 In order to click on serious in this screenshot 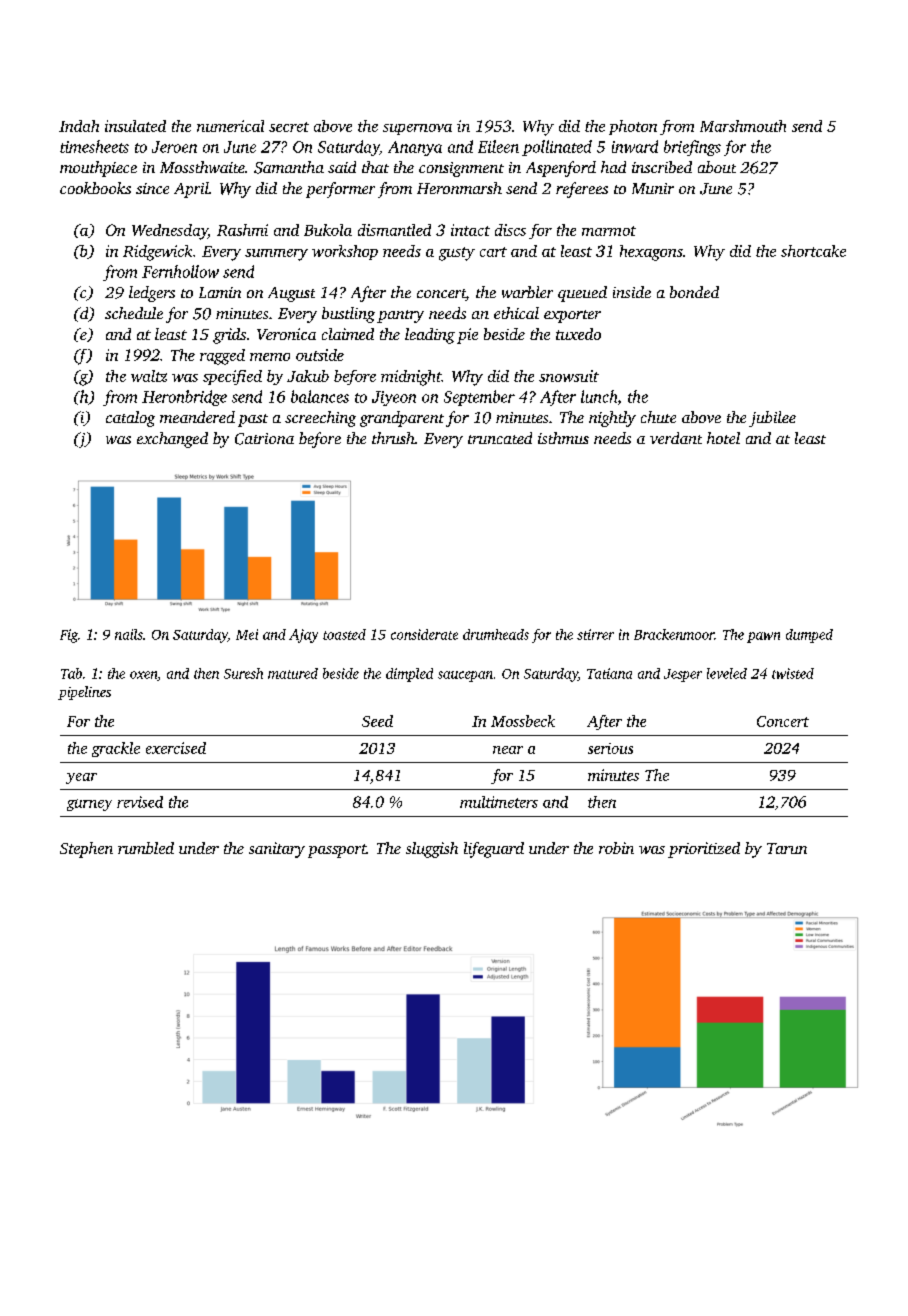, I will do `click(610, 748)`.
